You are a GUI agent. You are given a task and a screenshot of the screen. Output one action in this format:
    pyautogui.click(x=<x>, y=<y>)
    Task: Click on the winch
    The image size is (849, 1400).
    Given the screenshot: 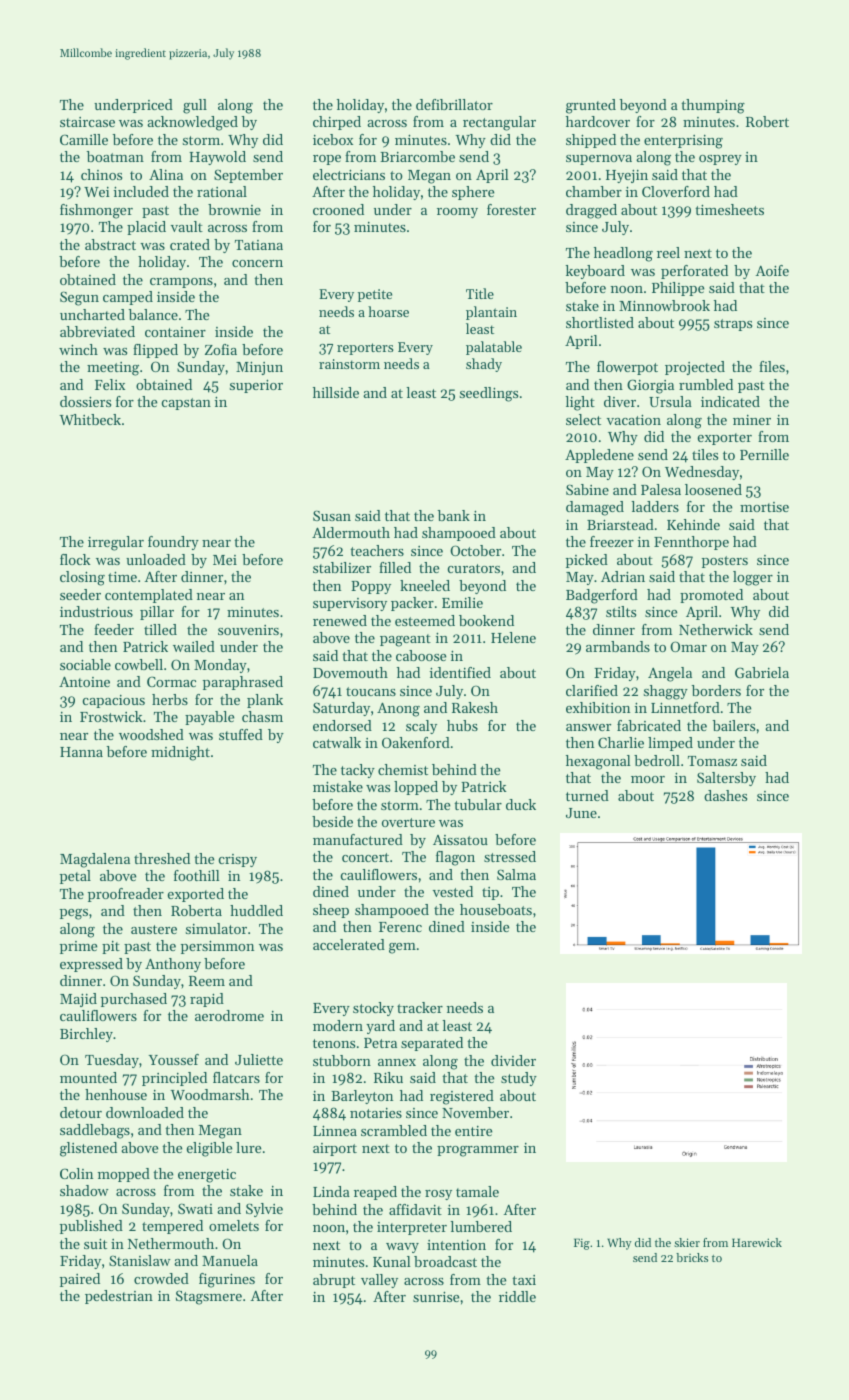 What is the action you would take?
    pyautogui.click(x=78, y=349)
